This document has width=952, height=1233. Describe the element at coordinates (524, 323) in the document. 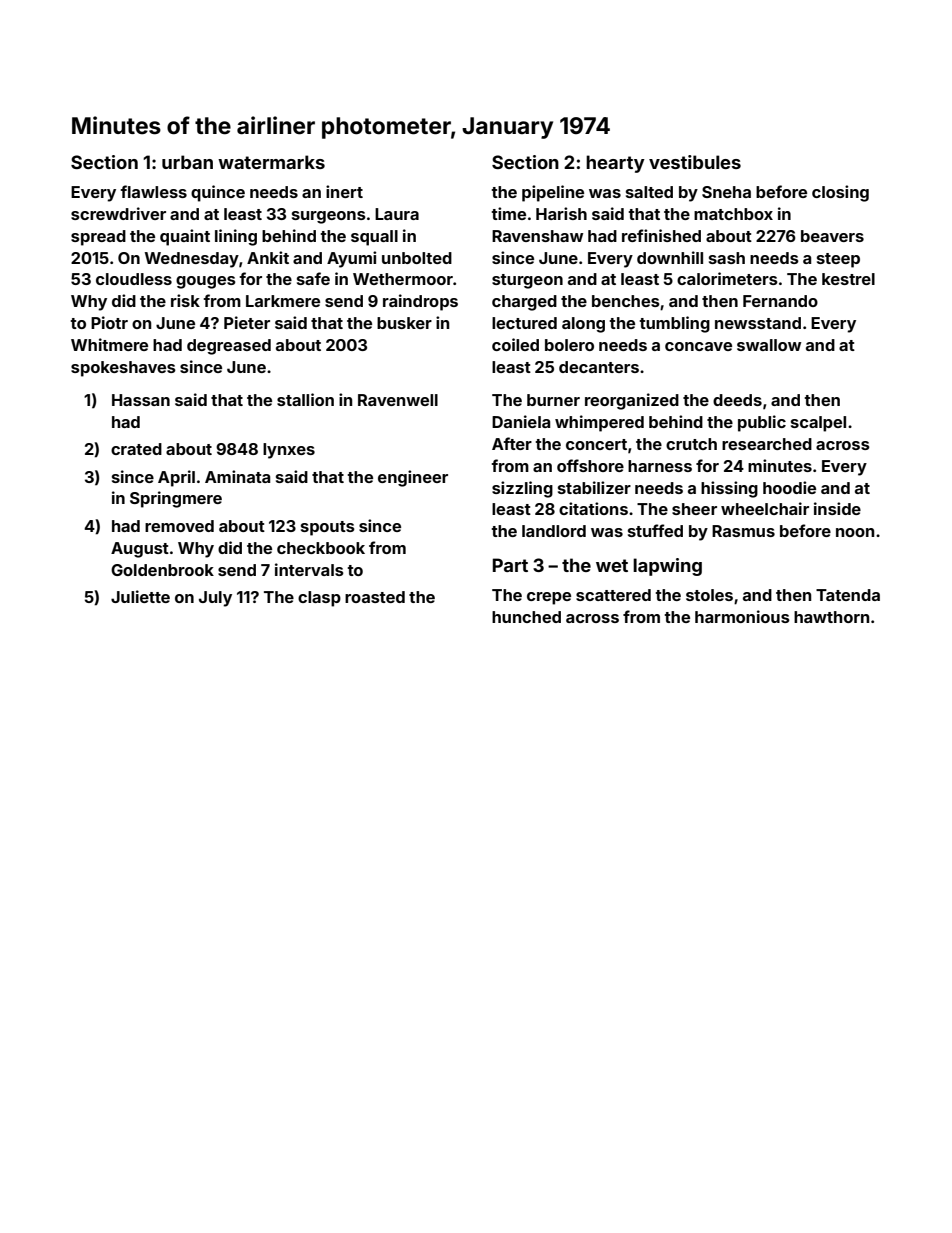

I see `lectured` at that location.
